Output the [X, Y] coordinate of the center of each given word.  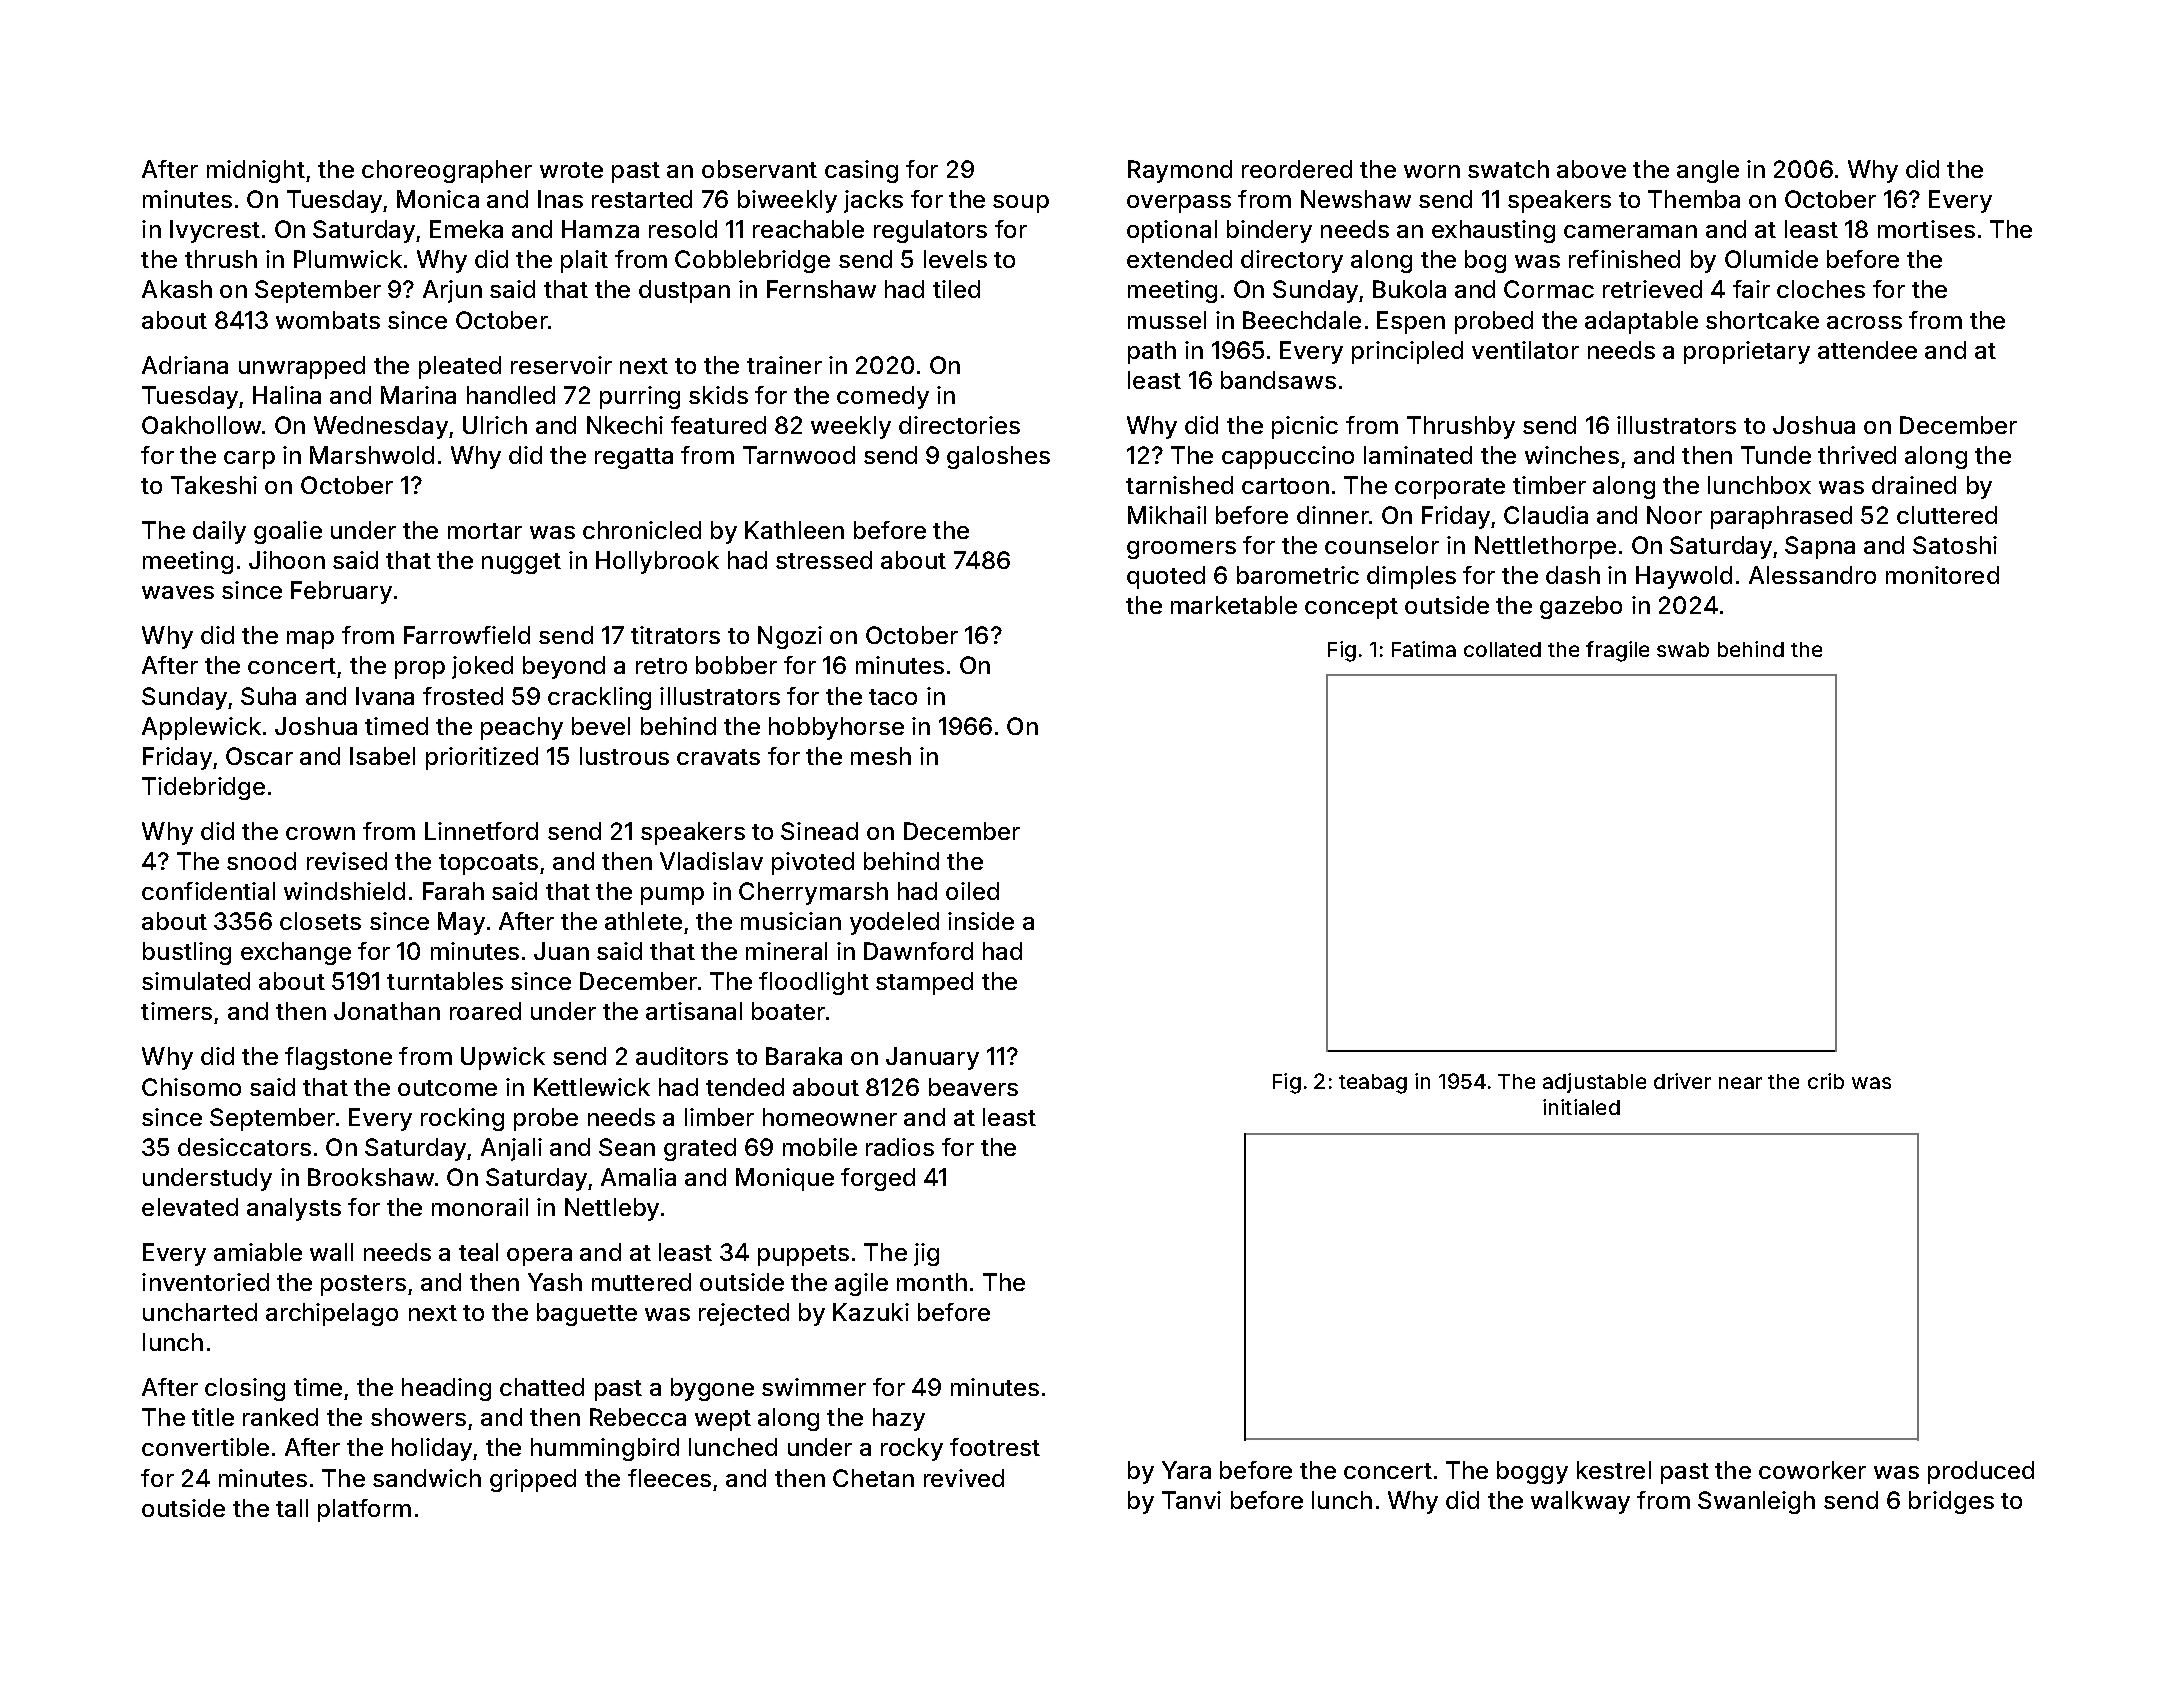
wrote [571, 170]
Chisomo [191, 1087]
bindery [1269, 231]
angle [1708, 171]
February [341, 592]
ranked [280, 1417]
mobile [820, 1147]
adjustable [1594, 1083]
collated [1502, 649]
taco [893, 697]
